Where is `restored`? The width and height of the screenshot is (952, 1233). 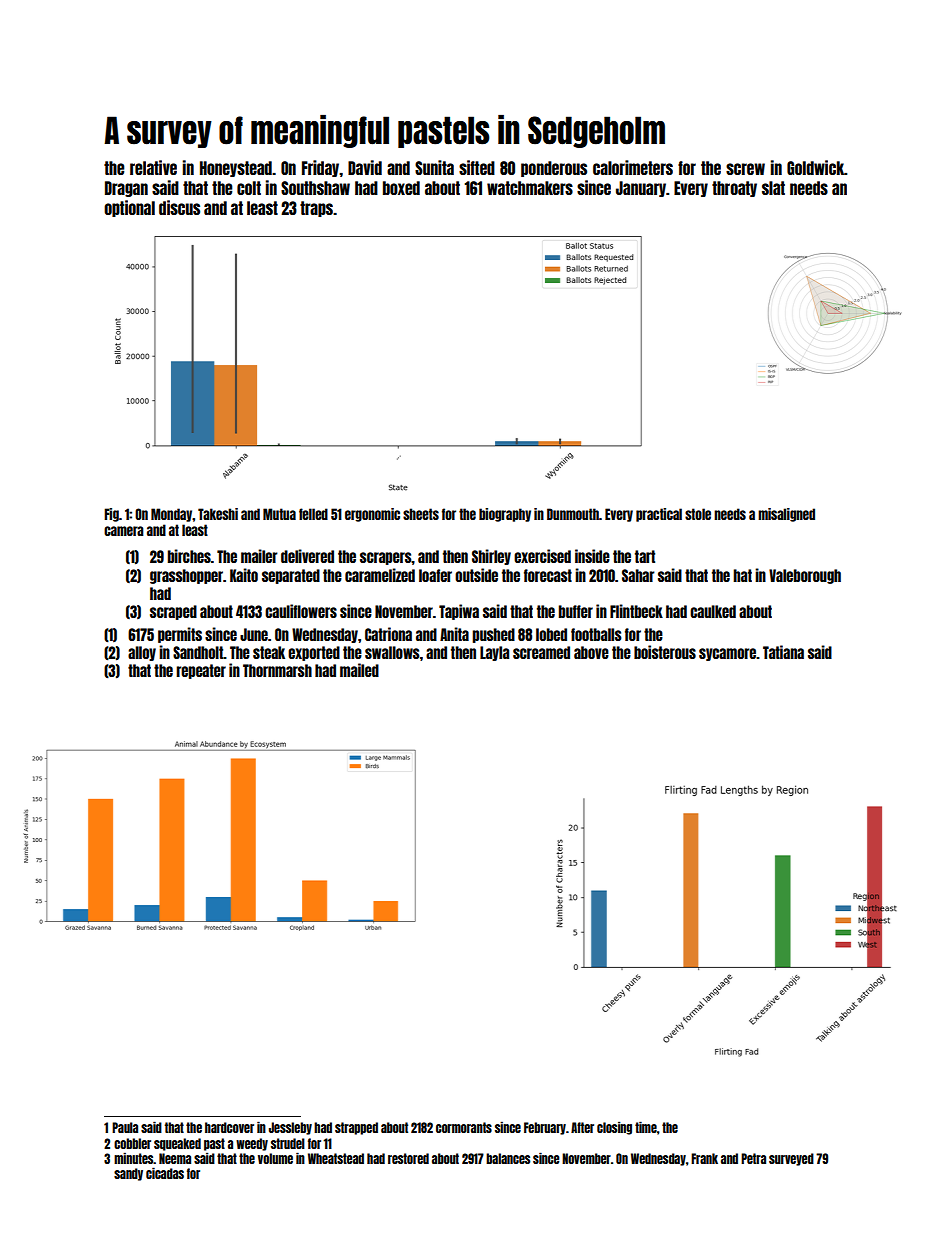
restored is located at coordinates (408, 1158).
